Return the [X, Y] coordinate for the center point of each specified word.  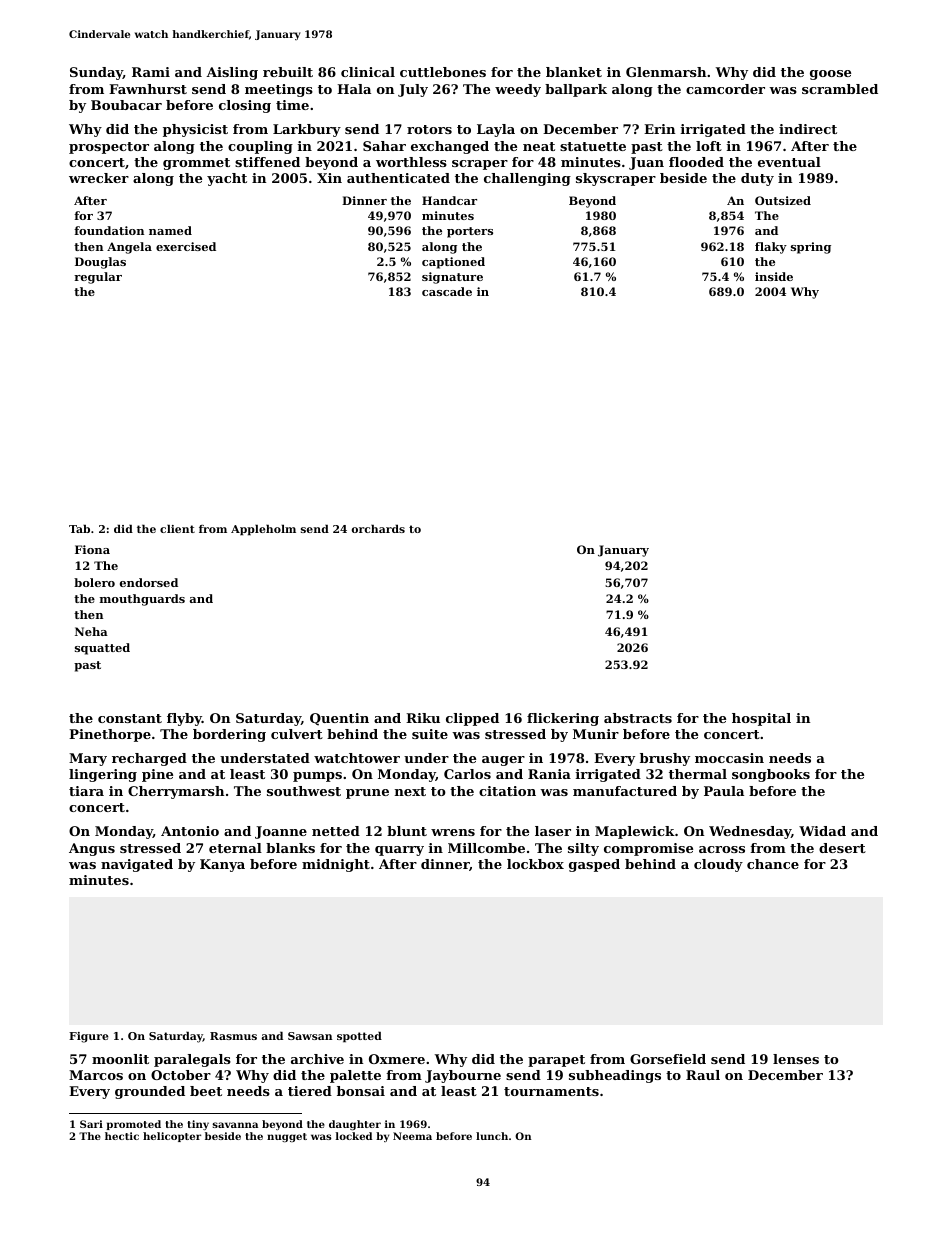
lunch [492, 1136]
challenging [527, 179]
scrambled [840, 89]
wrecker [99, 178]
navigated [137, 865]
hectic [122, 1136]
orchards [378, 528]
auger [503, 761]
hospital [761, 719]
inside [774, 276]
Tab [79, 528]
